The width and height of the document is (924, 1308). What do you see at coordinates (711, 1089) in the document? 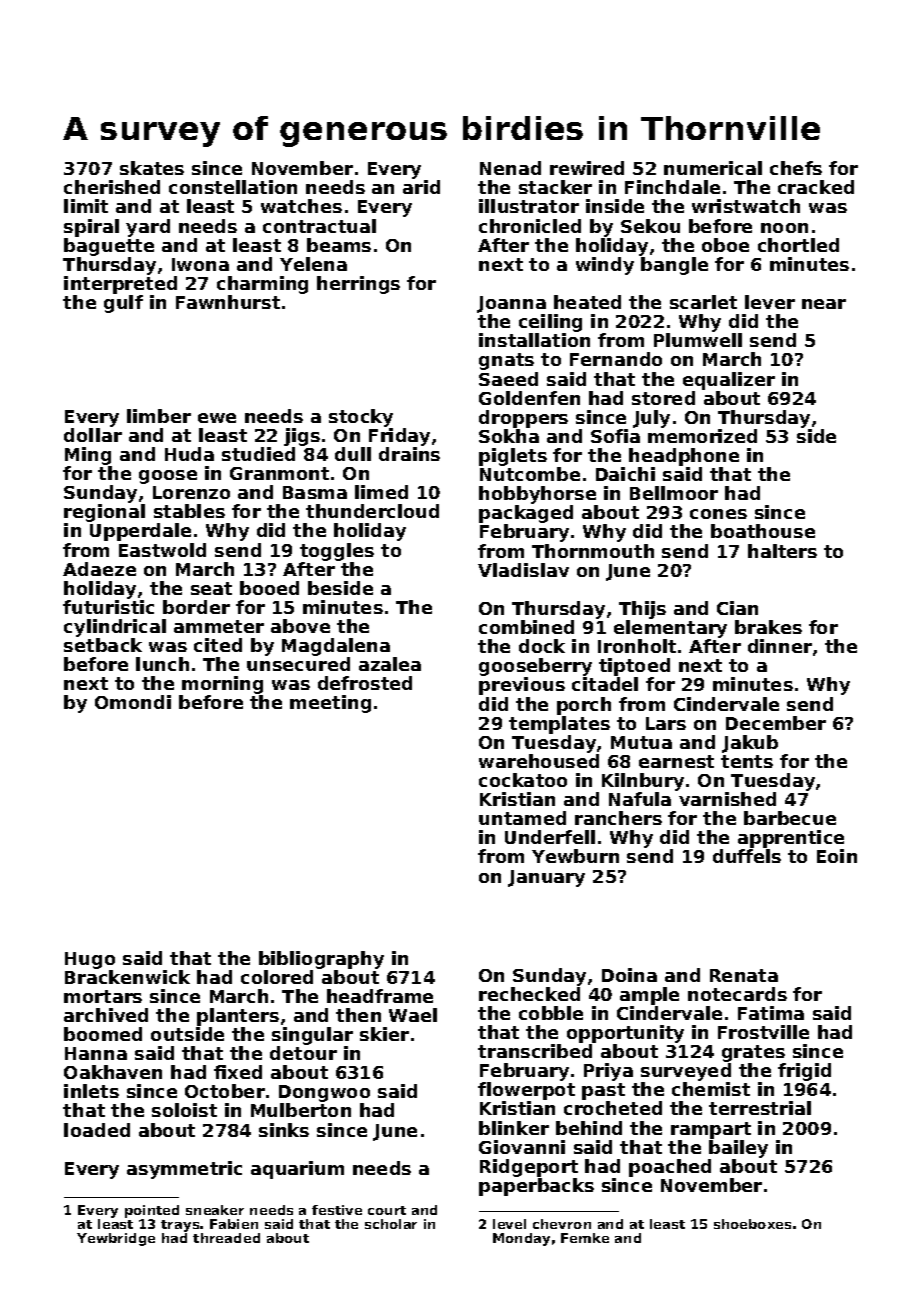
I see `chemist` at bounding box center [711, 1089].
